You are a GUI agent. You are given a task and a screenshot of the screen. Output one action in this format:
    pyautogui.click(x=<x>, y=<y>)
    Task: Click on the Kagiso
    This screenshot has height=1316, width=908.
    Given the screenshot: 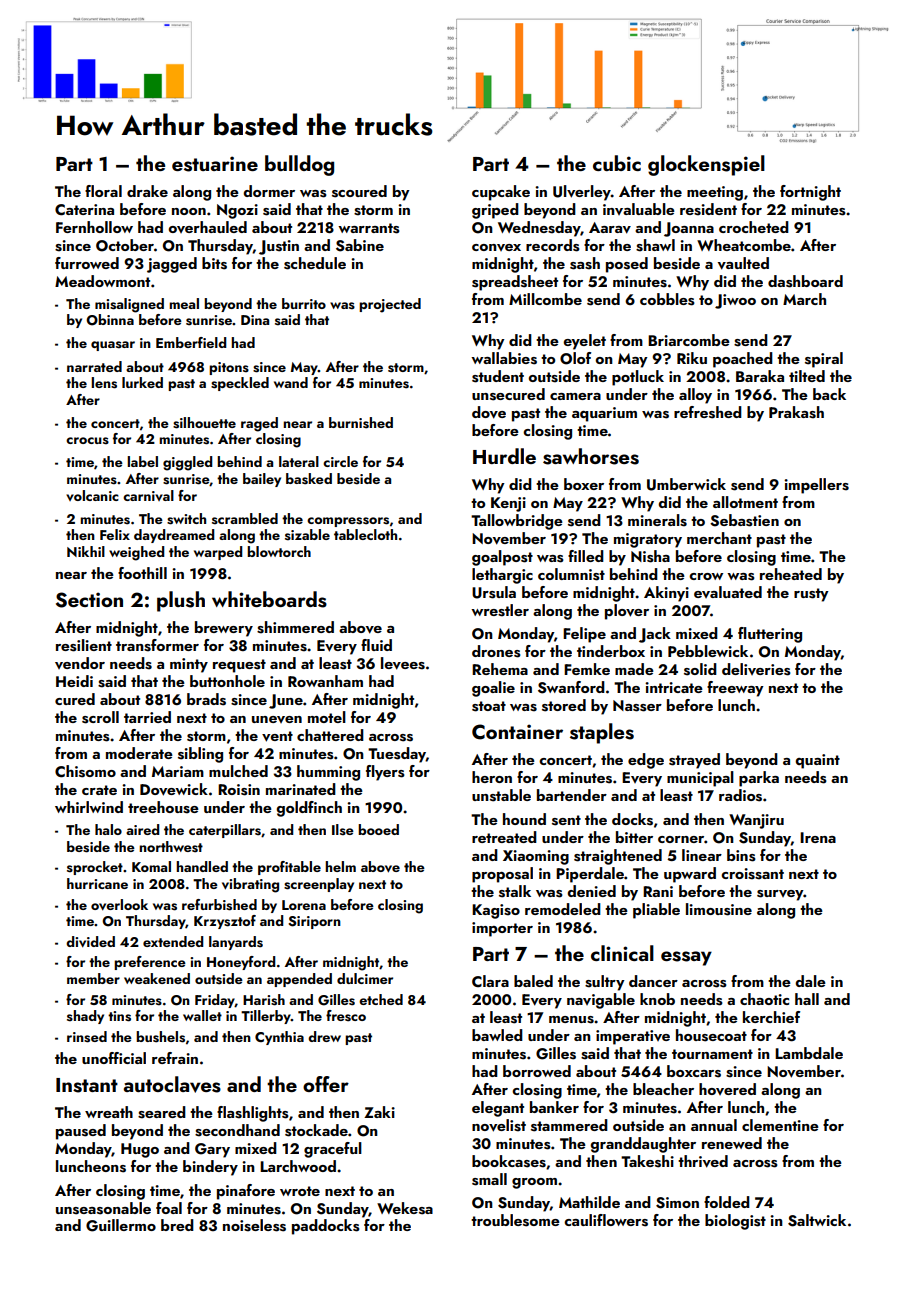 What is the action you would take?
    pyautogui.click(x=496, y=911)
